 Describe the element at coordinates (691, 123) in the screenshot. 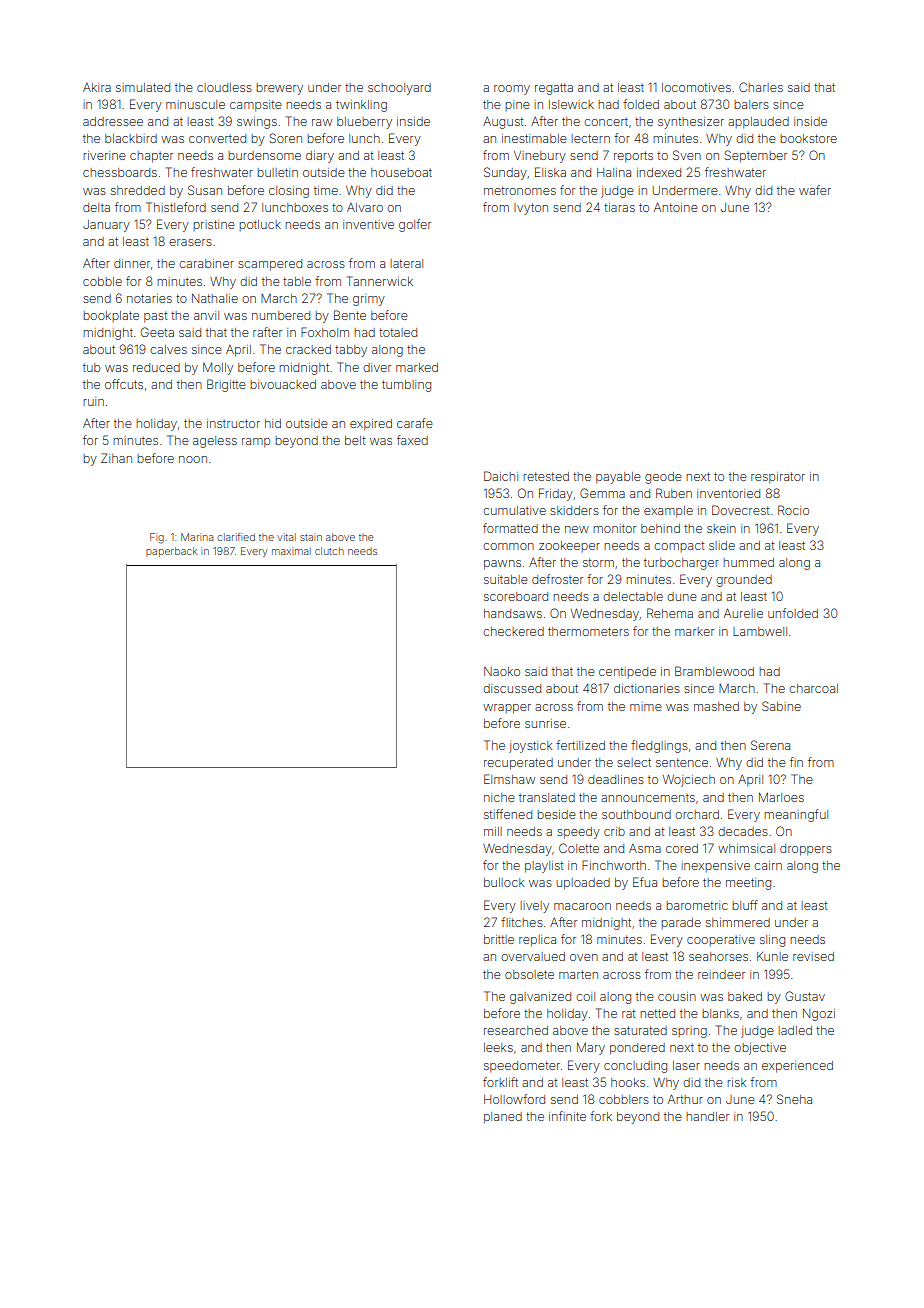

I see `synthesizer` at that location.
